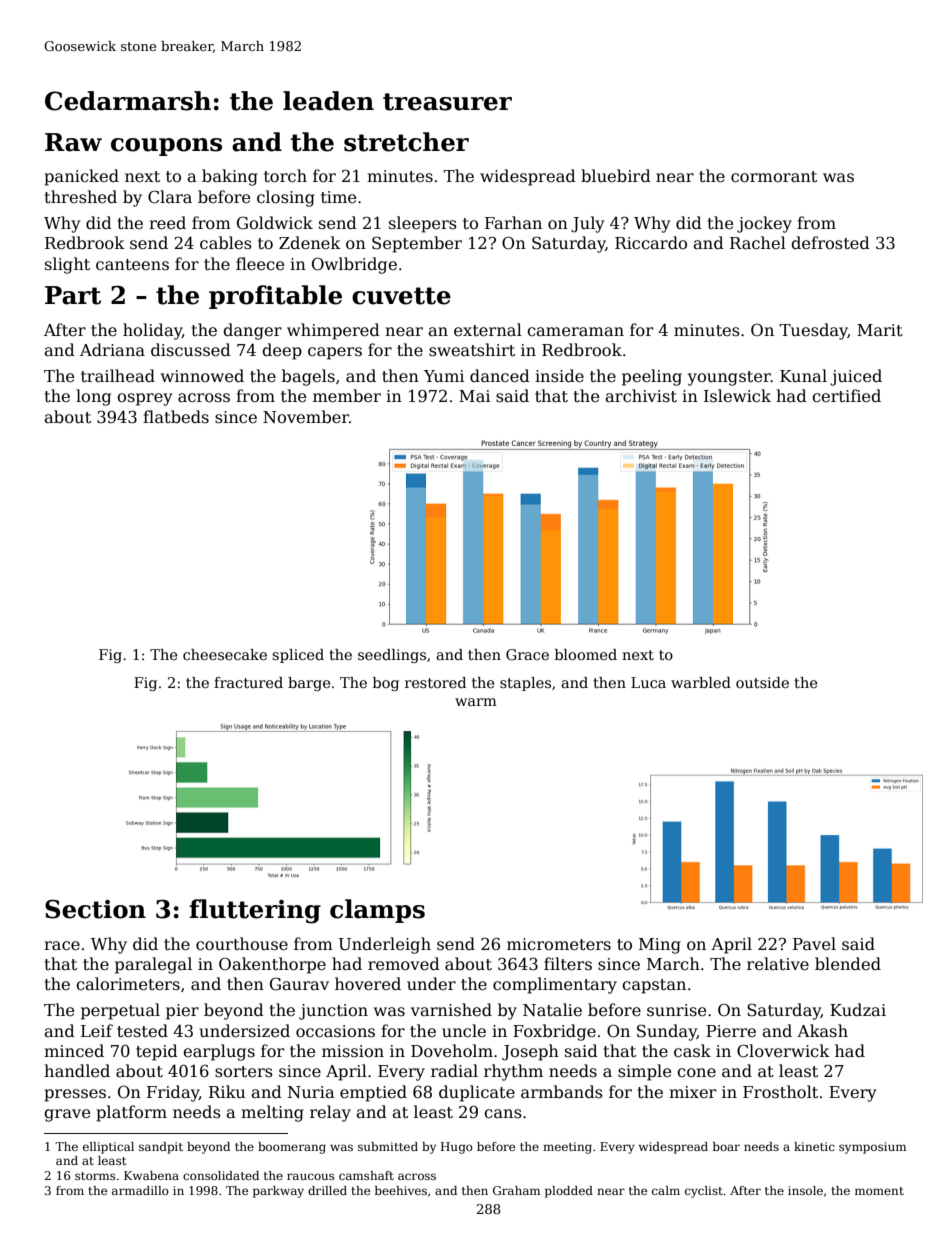 This page has height=1233, width=952. What do you see at coordinates (140, 1190) in the page?
I see `armadillo` at bounding box center [140, 1190].
